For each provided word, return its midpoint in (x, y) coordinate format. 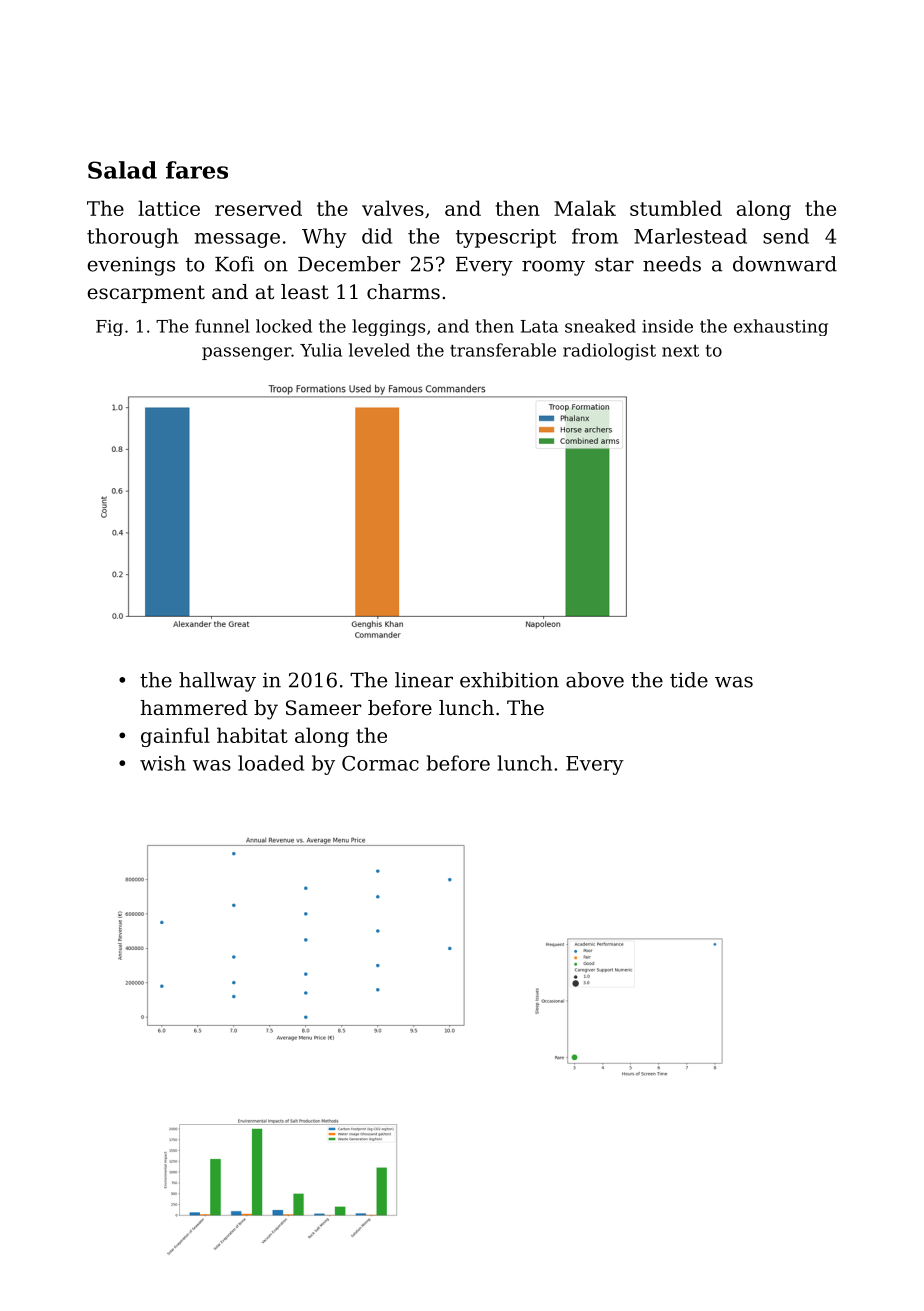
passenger (246, 354)
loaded (271, 763)
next (680, 351)
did (377, 236)
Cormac (380, 763)
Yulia (321, 350)
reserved (258, 208)
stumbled (676, 208)
